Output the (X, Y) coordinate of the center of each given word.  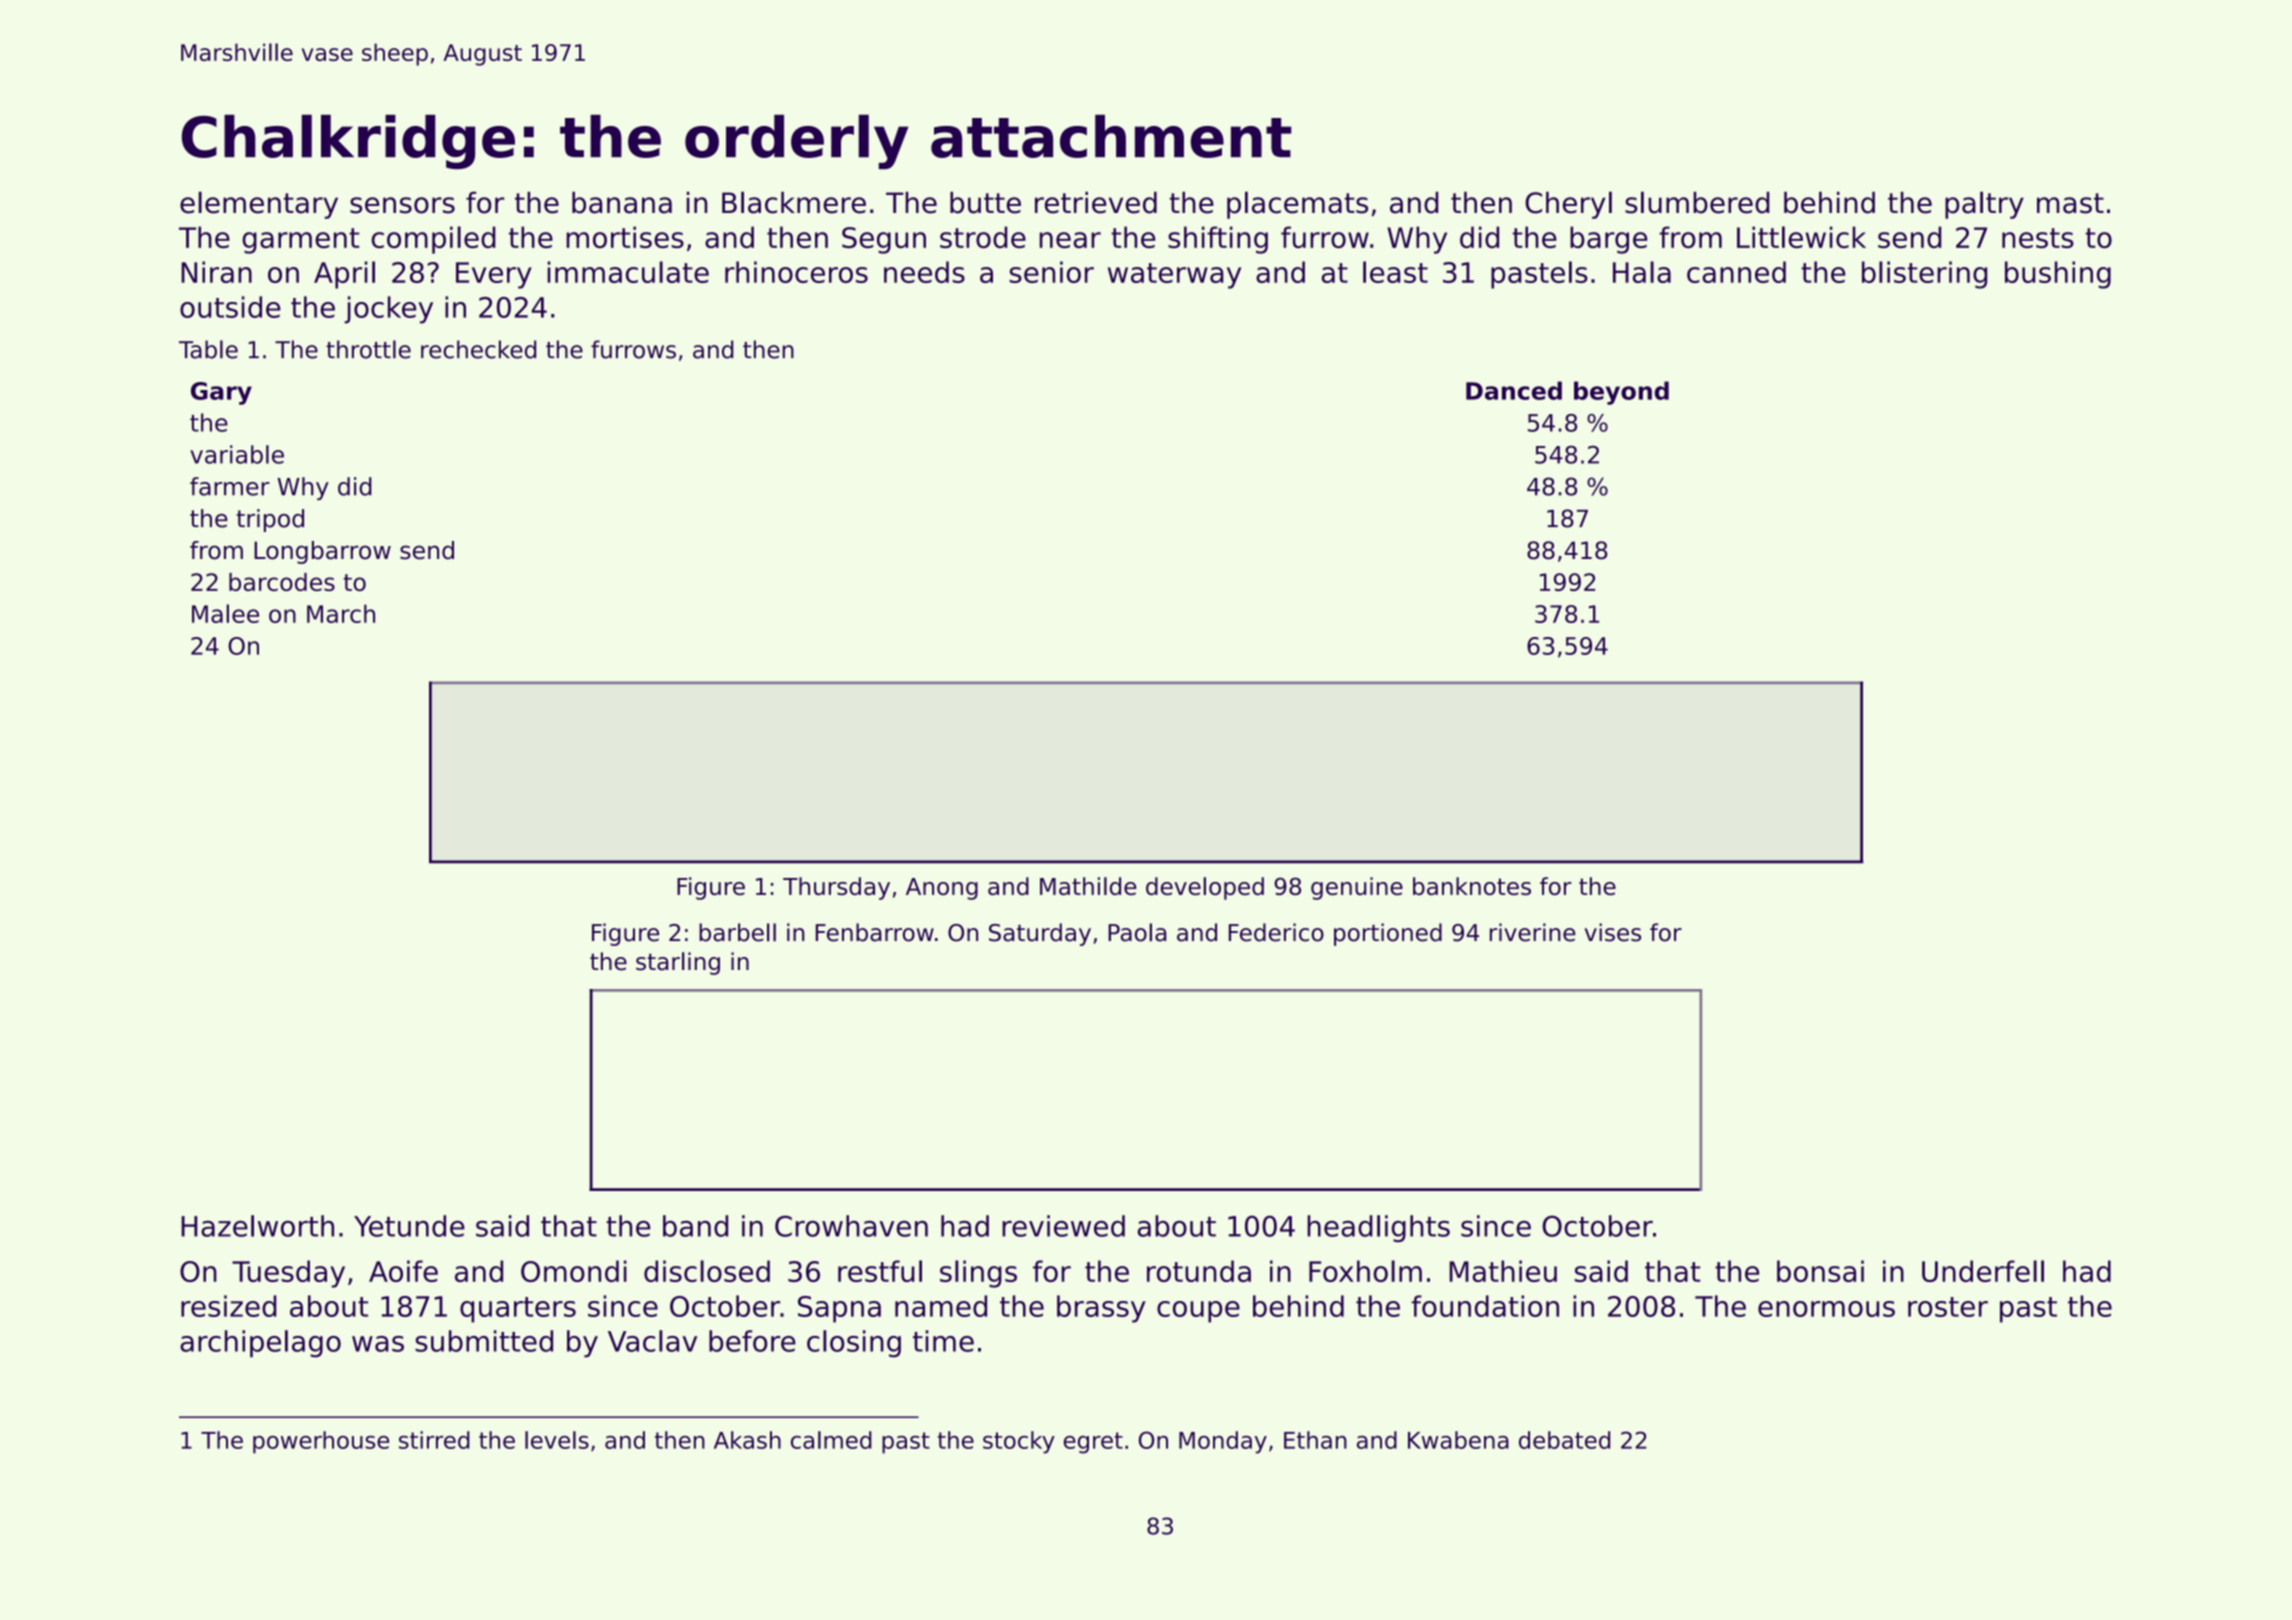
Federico (1276, 932)
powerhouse (321, 1442)
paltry (1984, 205)
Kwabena (1458, 1440)
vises (1613, 932)
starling (678, 963)
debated (1564, 1440)
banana (622, 203)
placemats (1297, 205)
